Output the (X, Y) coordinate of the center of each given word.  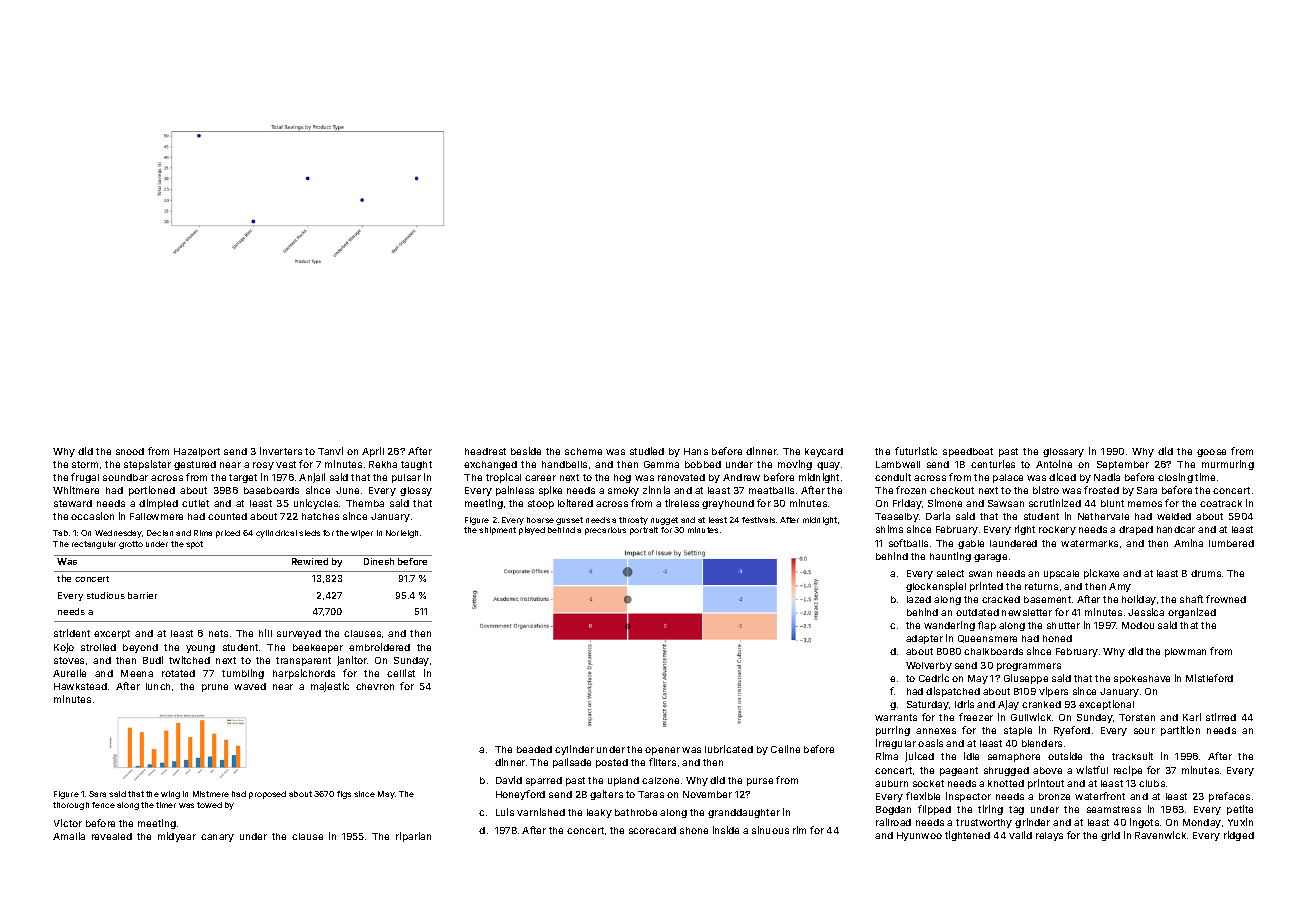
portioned (152, 491)
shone (694, 830)
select (950, 573)
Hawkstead (80, 686)
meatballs (771, 490)
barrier (142, 595)
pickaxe (1101, 574)
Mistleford (1209, 678)
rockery (1057, 530)
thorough (71, 806)
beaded (534, 749)
